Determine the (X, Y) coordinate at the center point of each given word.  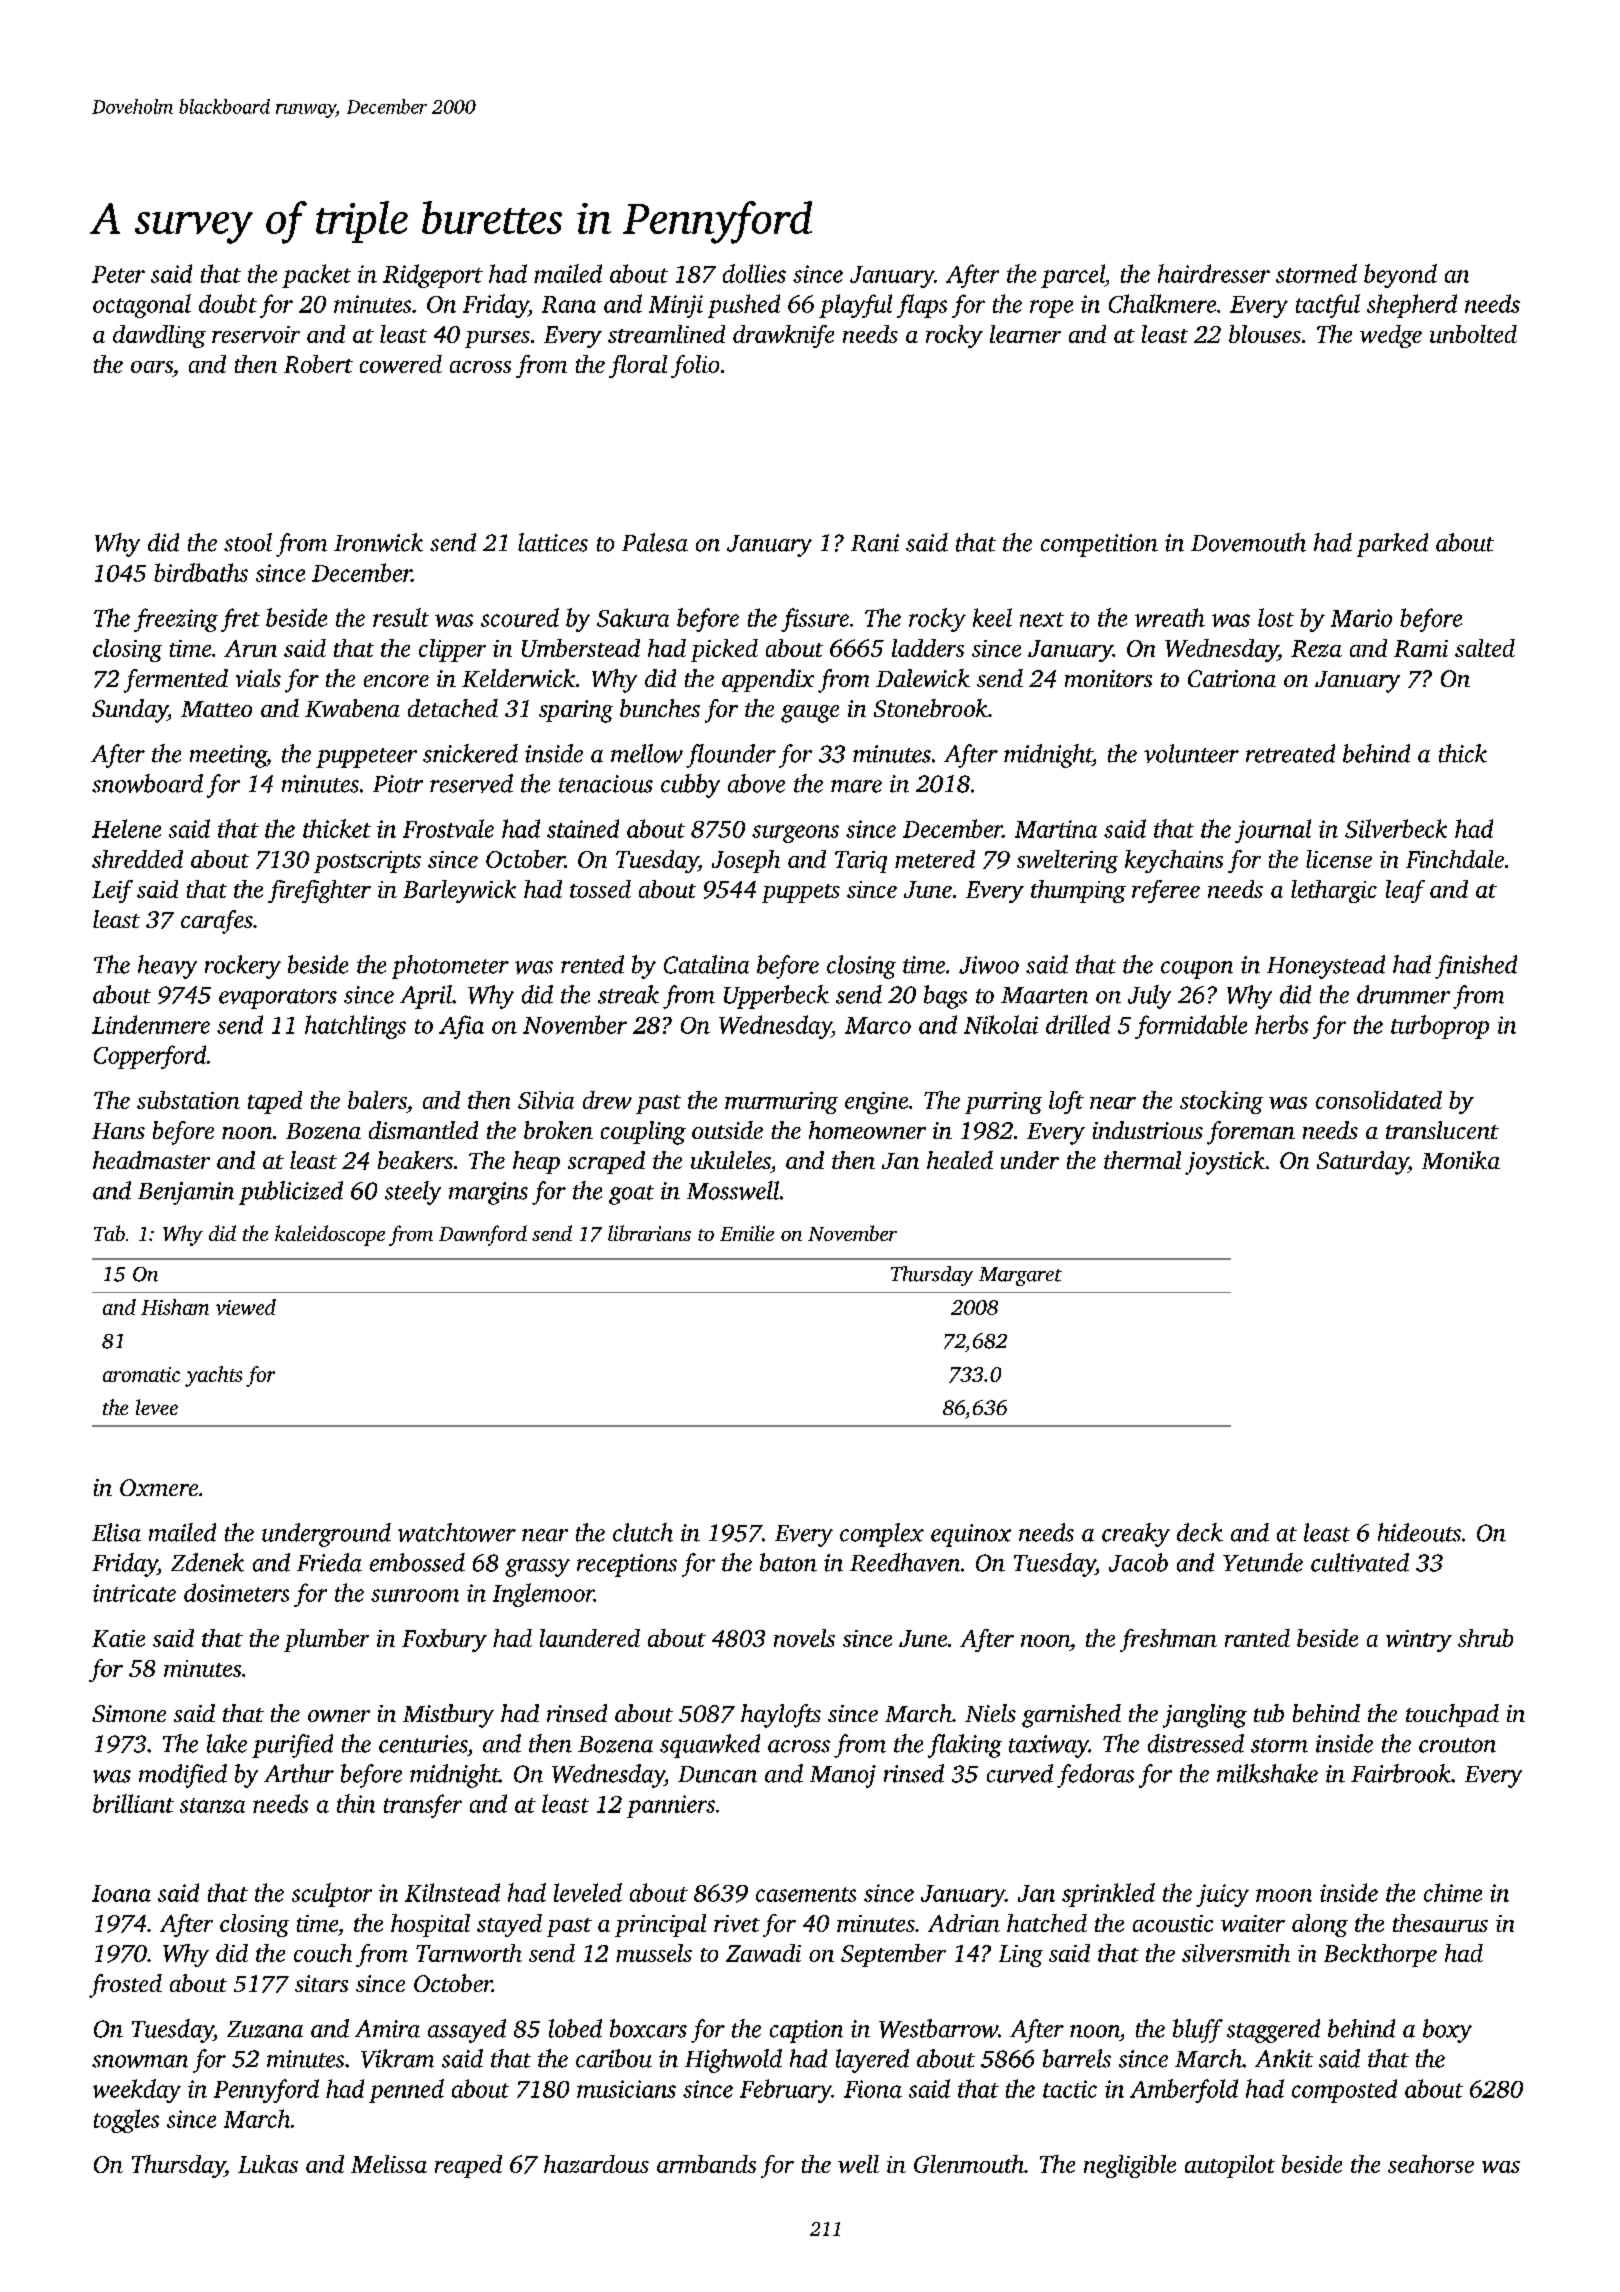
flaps (922, 306)
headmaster (151, 1160)
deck (1200, 1532)
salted (1485, 648)
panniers (671, 1806)
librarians (649, 1233)
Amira (387, 2029)
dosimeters (236, 1592)
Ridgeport (433, 276)
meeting (228, 756)
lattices (553, 542)
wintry (1419, 1641)
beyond (1400, 276)
